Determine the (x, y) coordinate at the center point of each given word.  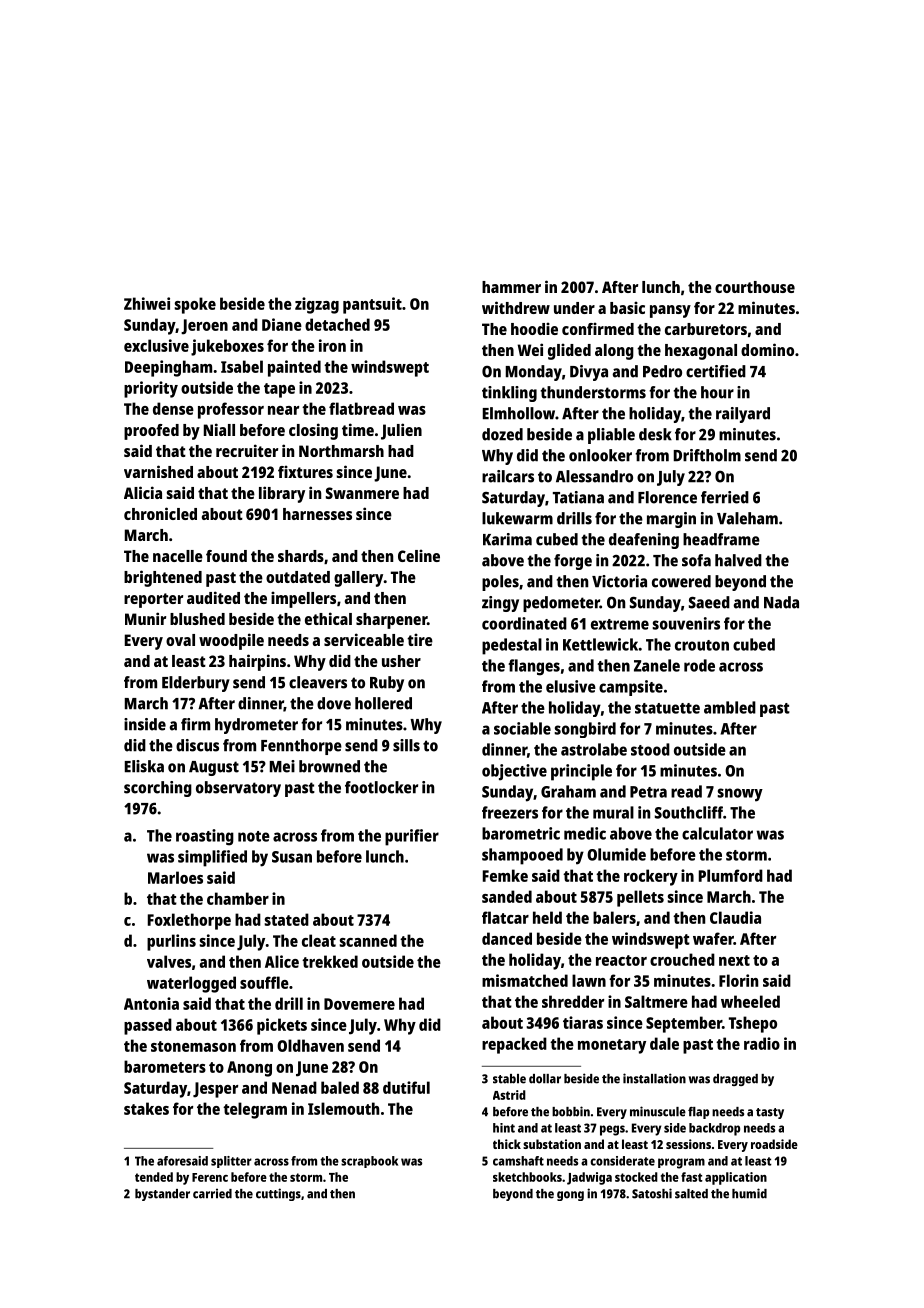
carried (212, 1193)
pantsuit (372, 305)
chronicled (160, 513)
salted (691, 1194)
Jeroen (204, 327)
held (547, 917)
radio (762, 1043)
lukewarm (517, 518)
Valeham (747, 518)
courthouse (755, 287)
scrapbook (369, 1162)
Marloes (175, 877)
